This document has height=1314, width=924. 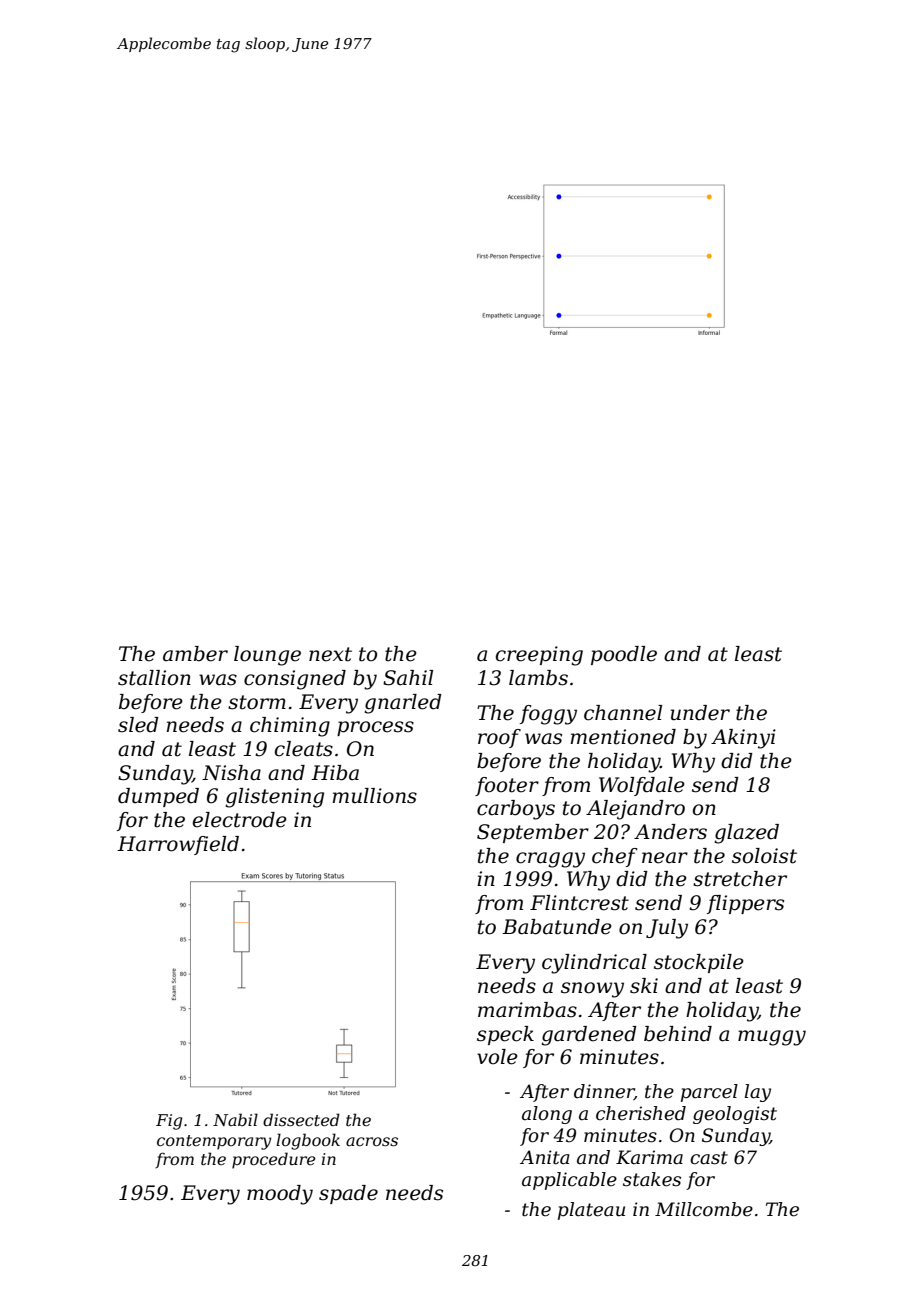 I want to click on mullions, so click(x=374, y=796).
